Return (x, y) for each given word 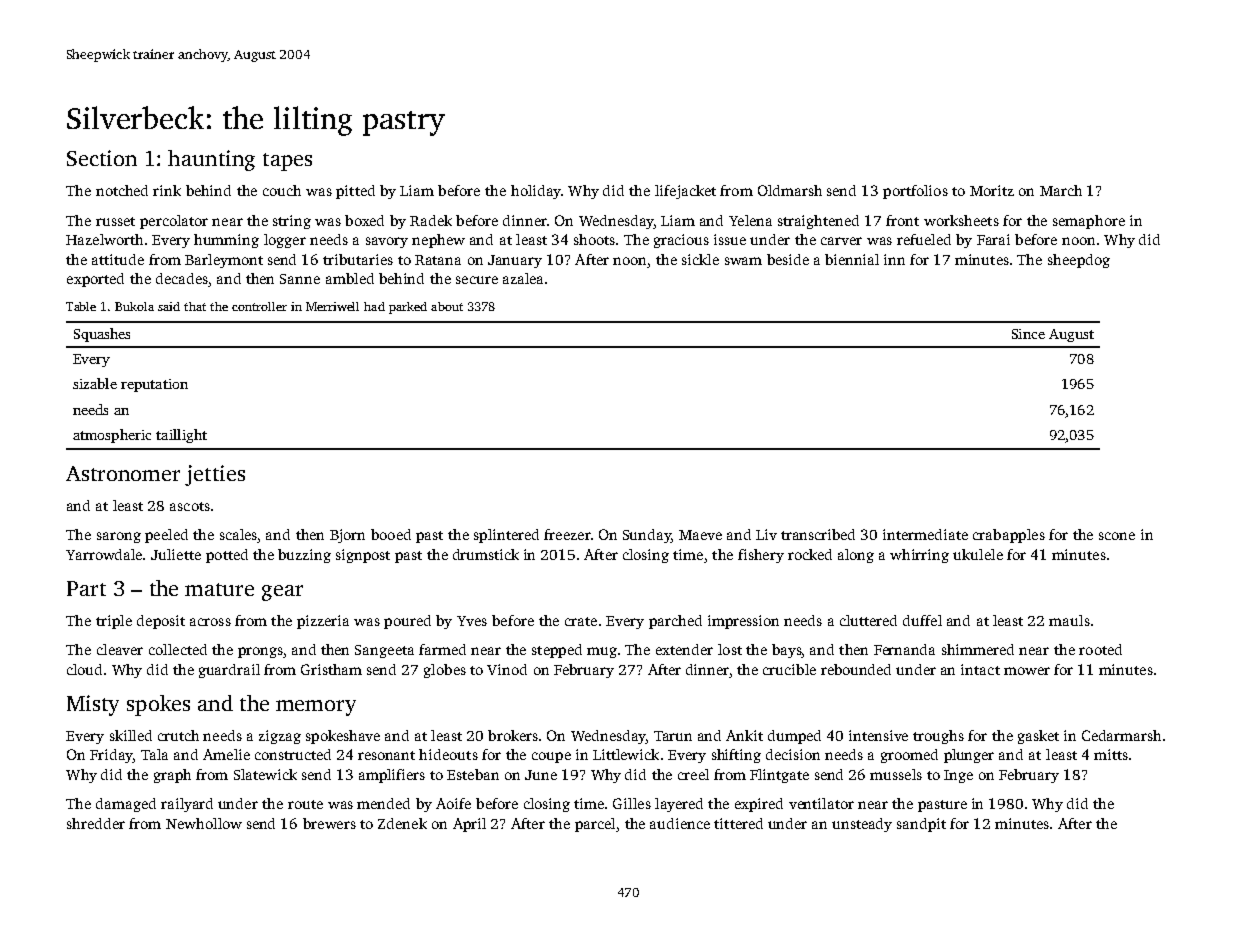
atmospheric (112, 436)
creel (693, 774)
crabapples (1009, 536)
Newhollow (204, 823)
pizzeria (323, 622)
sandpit (921, 825)
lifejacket (685, 192)
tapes (287, 162)
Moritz (992, 190)
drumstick (486, 554)
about (447, 306)
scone (1117, 536)
